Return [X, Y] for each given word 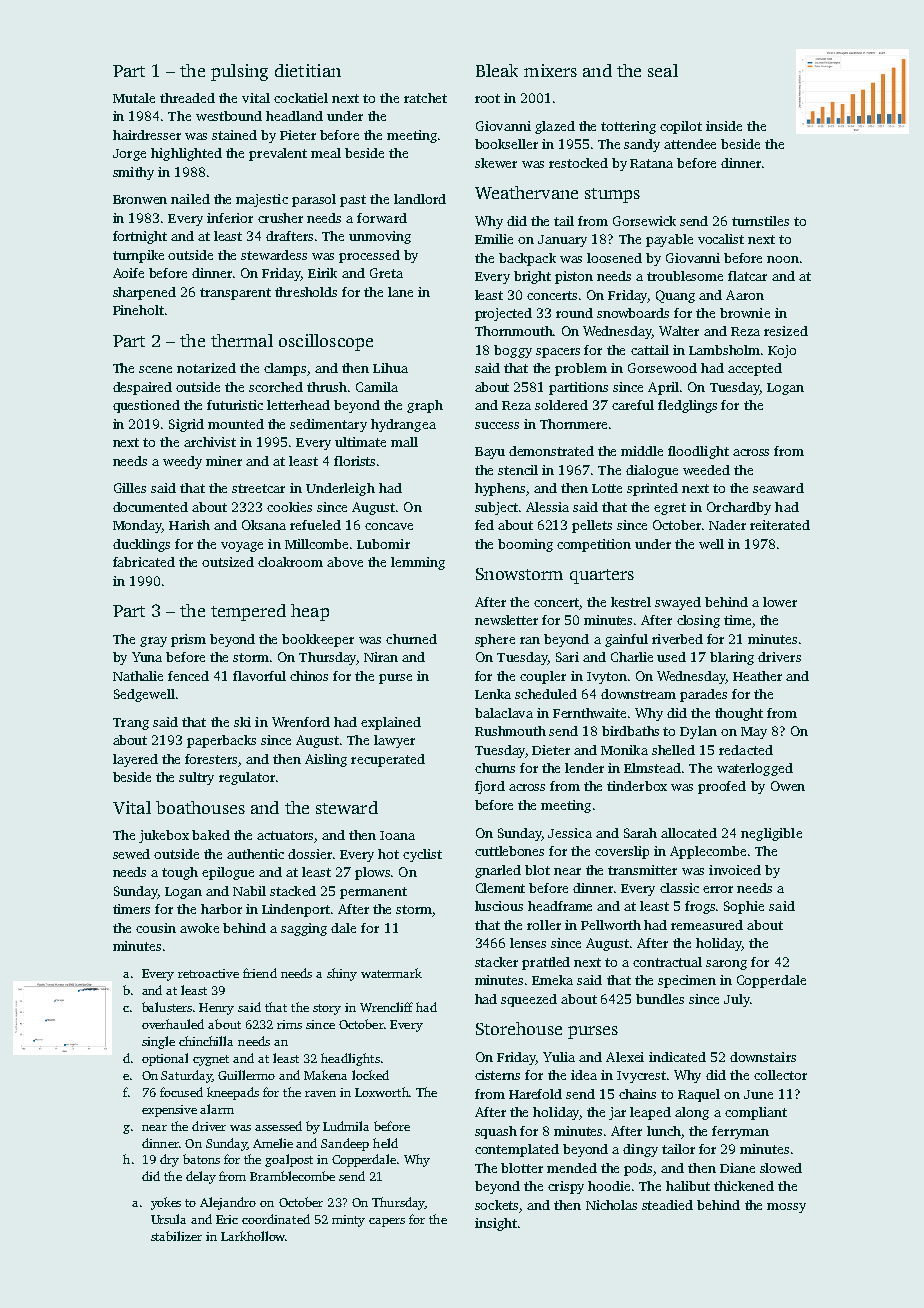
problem [581, 369]
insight [496, 1224]
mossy [786, 1208]
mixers [550, 70]
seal [663, 70]
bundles [660, 999]
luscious [499, 906]
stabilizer [176, 1236]
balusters [167, 1007]
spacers [558, 353]
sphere [495, 640]
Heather [757, 676]
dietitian [308, 70]
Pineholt [138, 310]
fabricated [144, 562]
